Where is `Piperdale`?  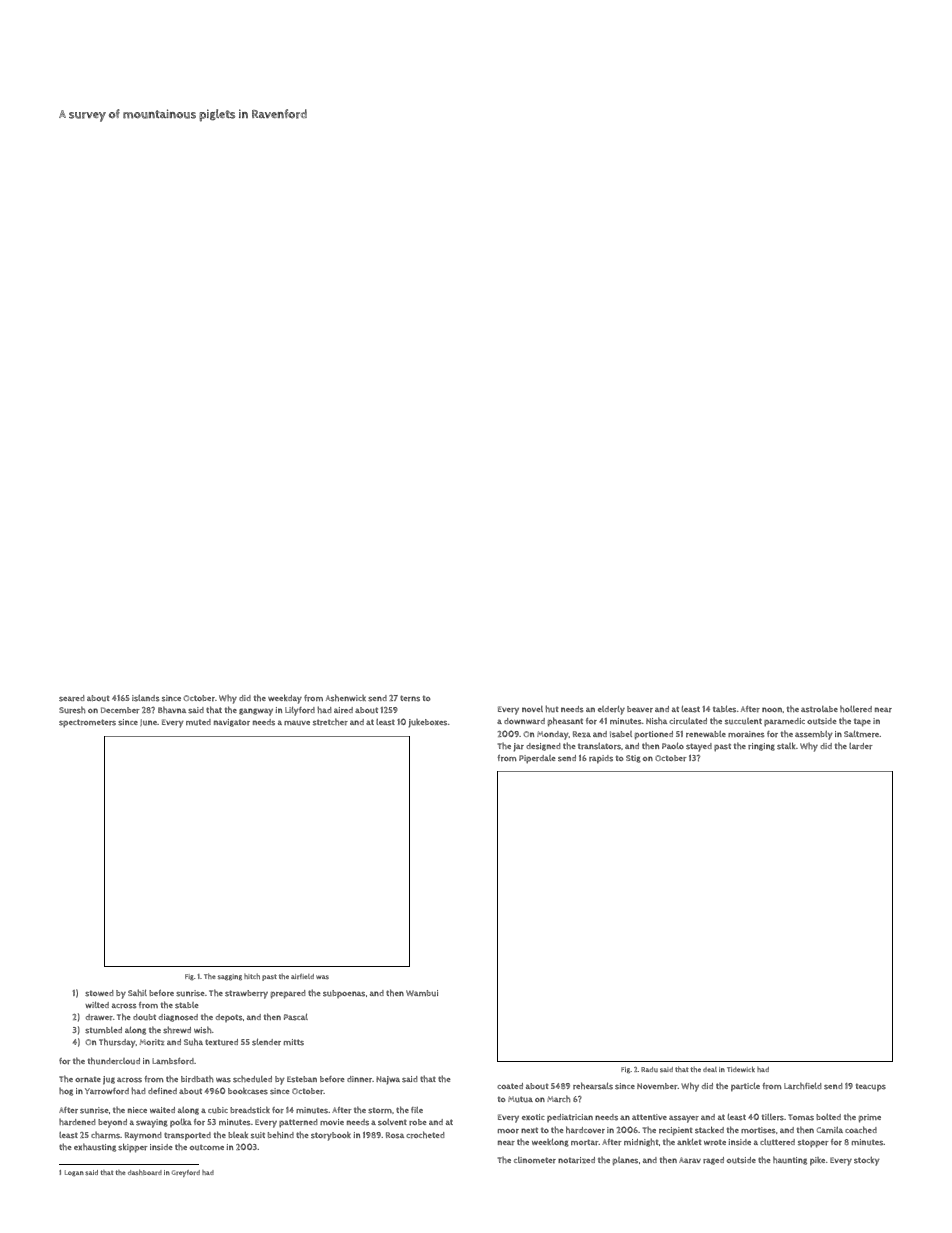
Piperdale is located at coordinates (537, 759).
